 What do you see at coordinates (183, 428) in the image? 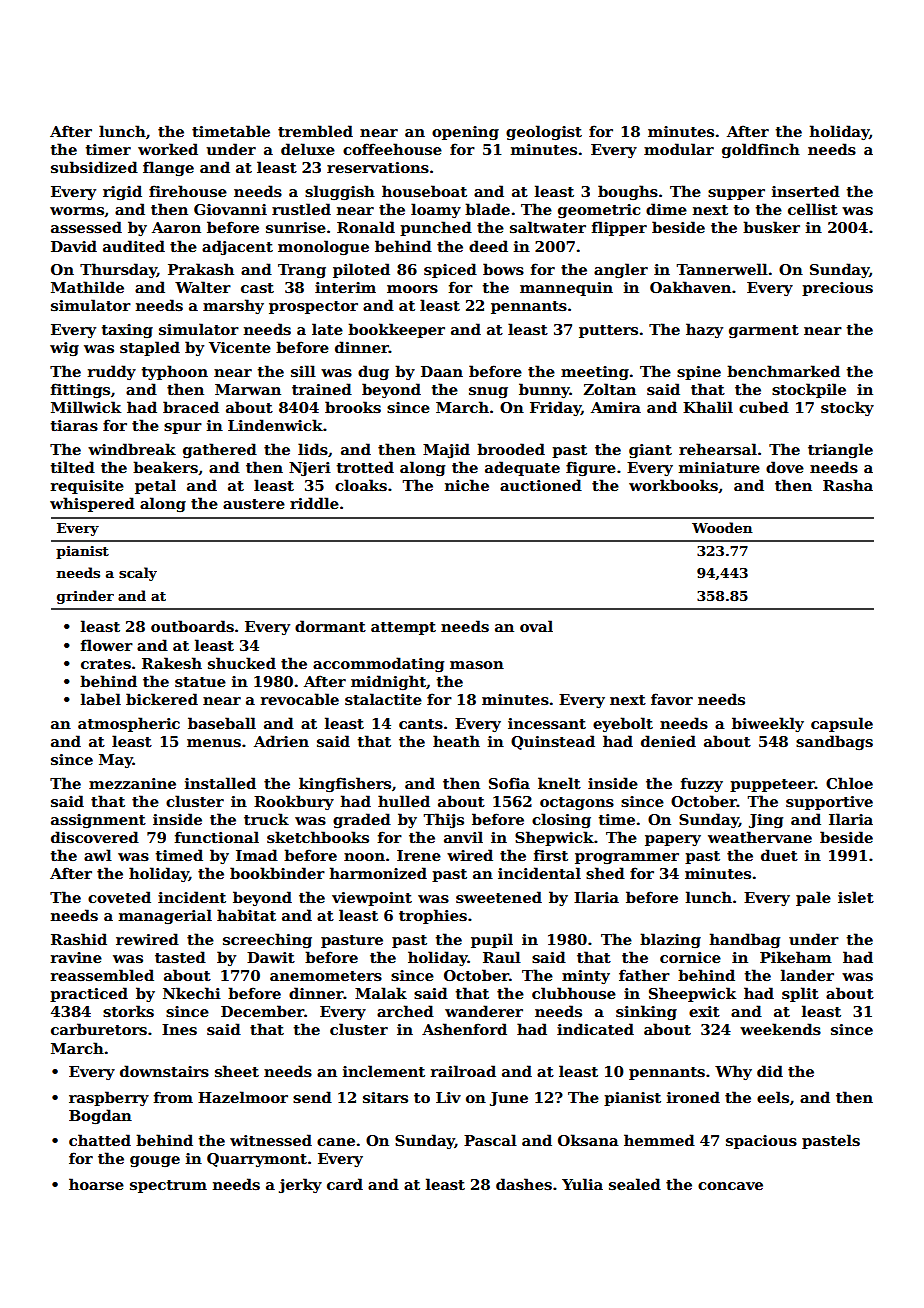
I see `spur` at bounding box center [183, 428].
